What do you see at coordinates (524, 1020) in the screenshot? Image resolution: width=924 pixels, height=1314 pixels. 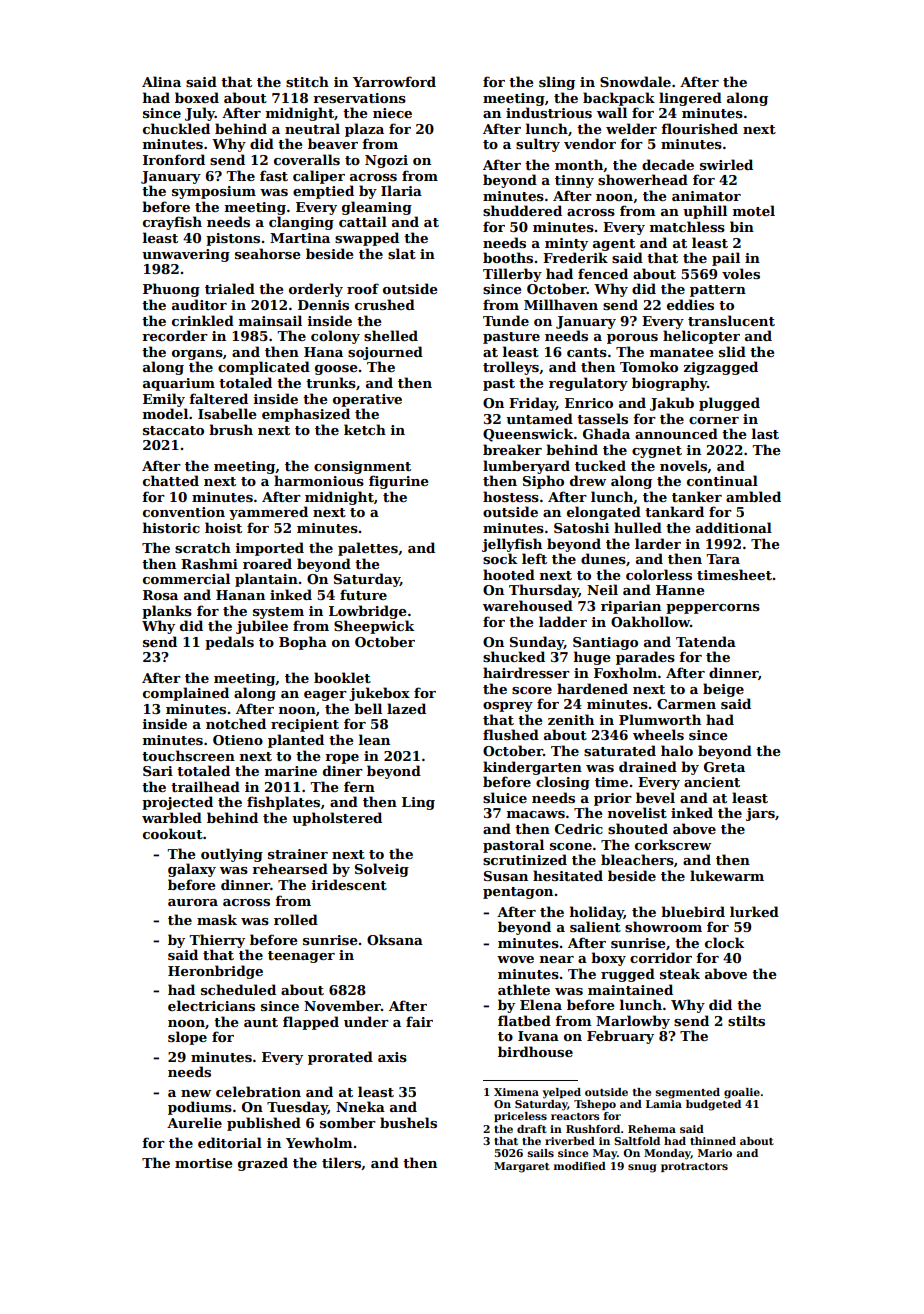 I see `flatbed` at bounding box center [524, 1020].
